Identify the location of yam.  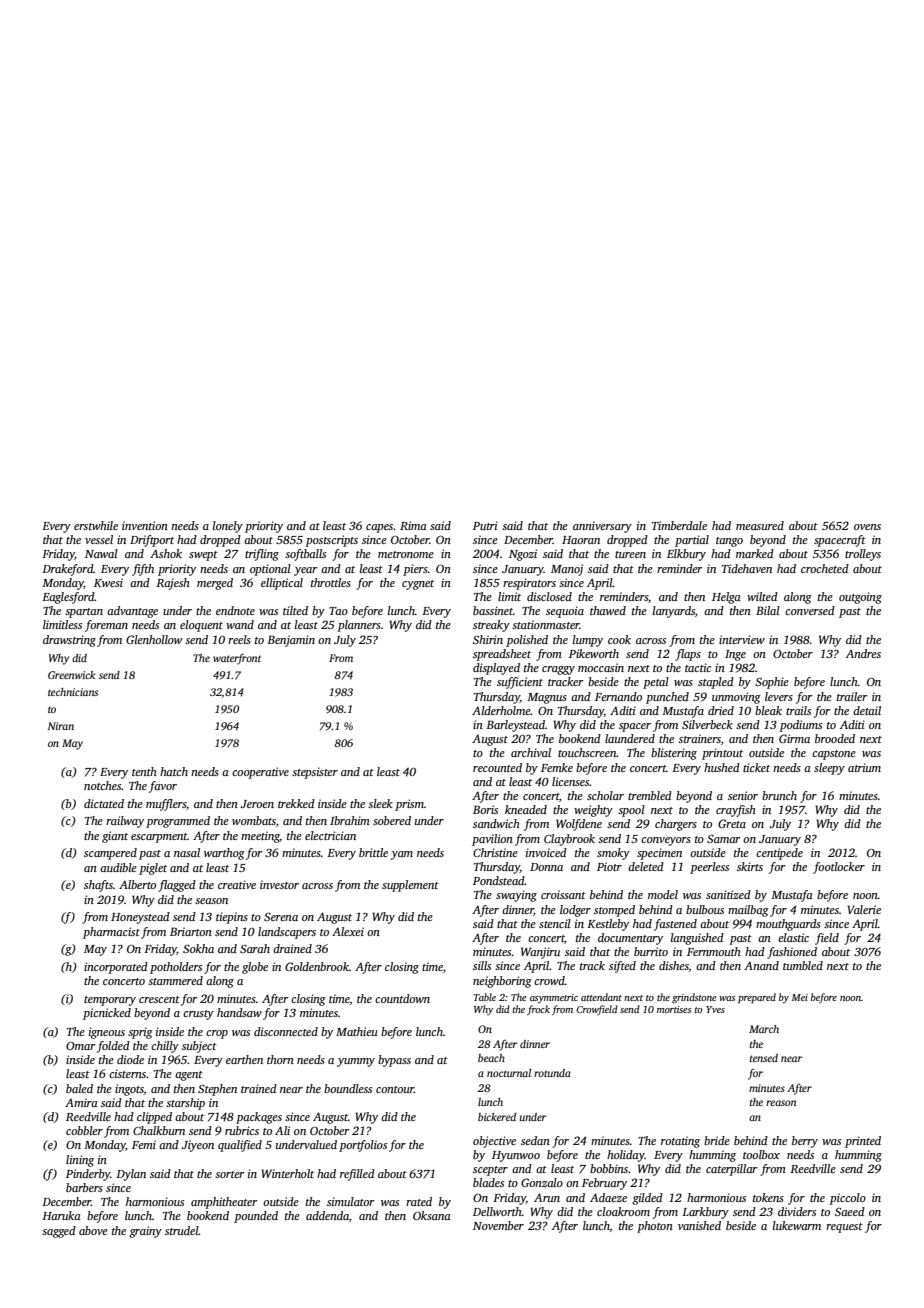
(402, 855).
